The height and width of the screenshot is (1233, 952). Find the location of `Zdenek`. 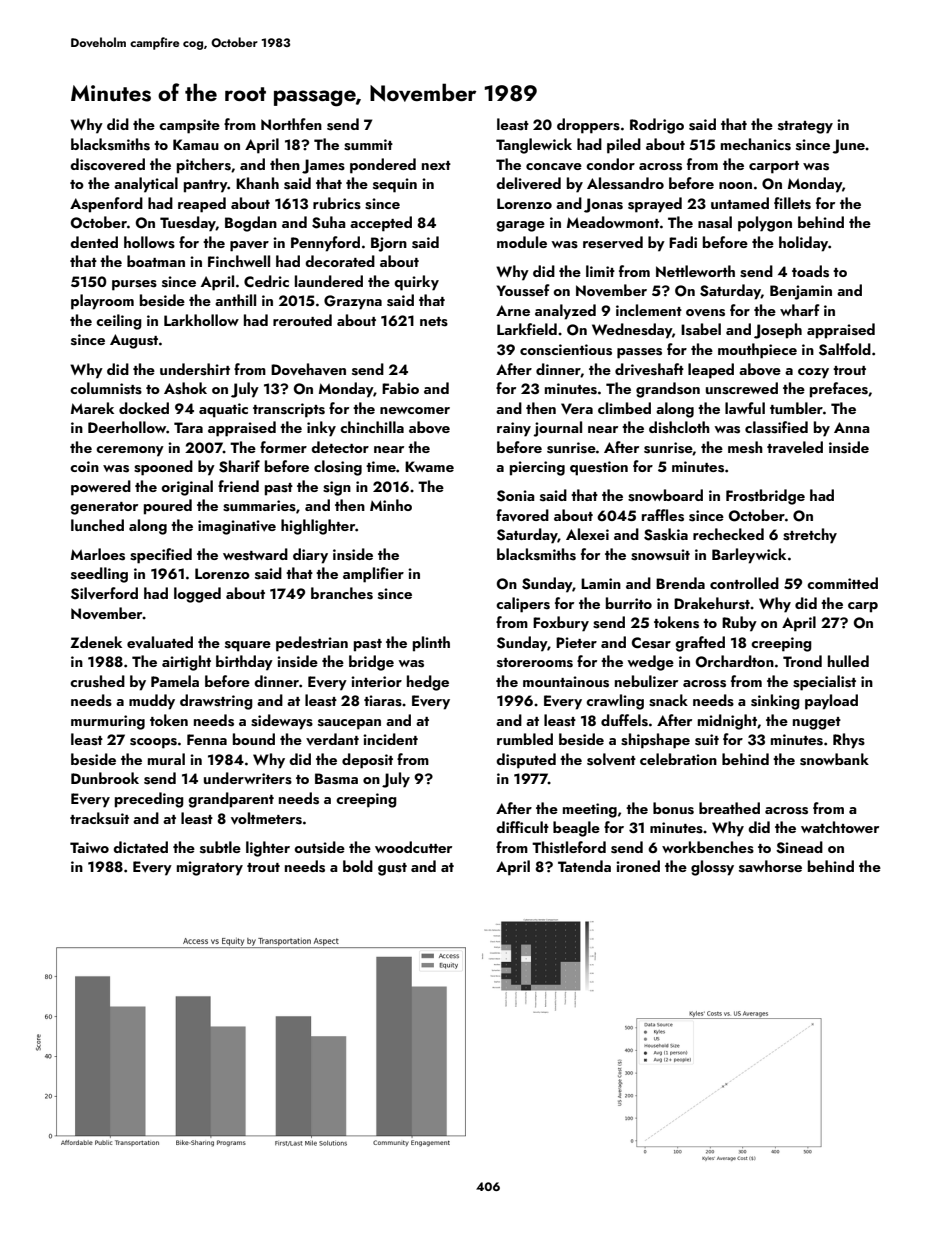

Zdenek is located at coordinates (96, 642).
